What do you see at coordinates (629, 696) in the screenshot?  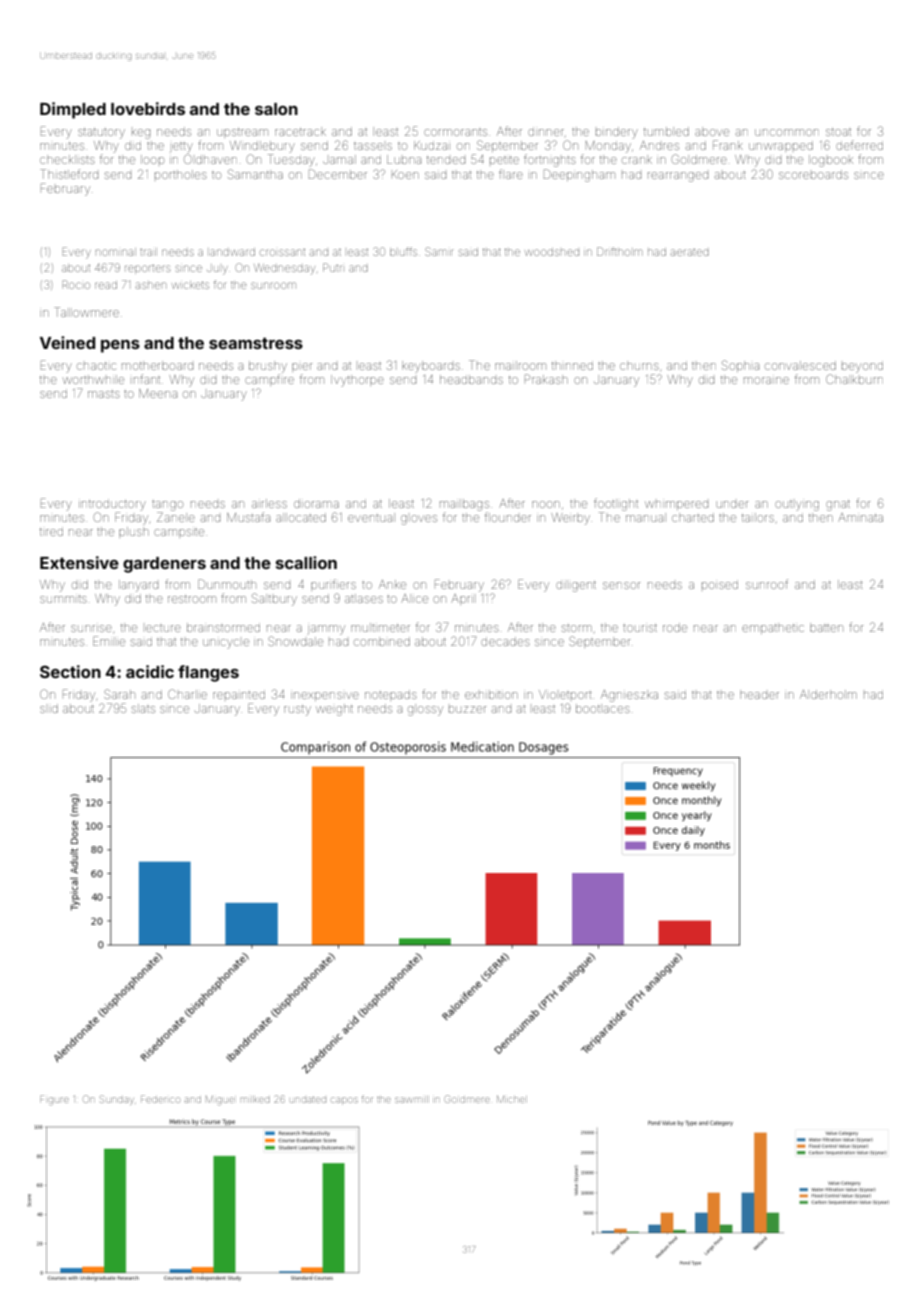 I see `Agnieszka` at bounding box center [629, 696].
